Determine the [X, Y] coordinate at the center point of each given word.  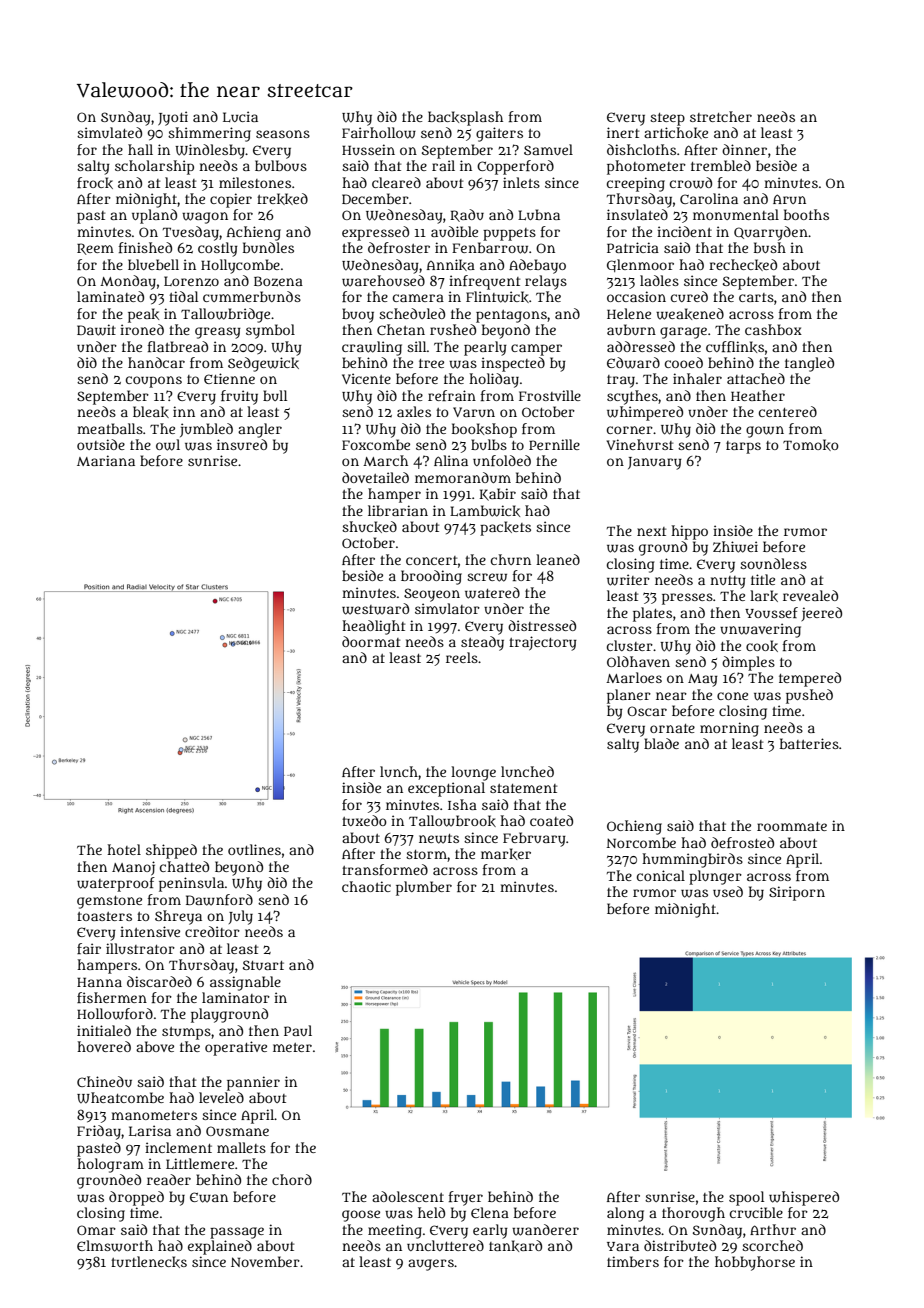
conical [661, 875]
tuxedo [364, 820]
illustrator [140, 948]
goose [361, 1216]
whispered [804, 1198]
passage [237, 1233]
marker [506, 854]
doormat [371, 641]
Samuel [548, 149]
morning [729, 729]
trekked [282, 199]
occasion [636, 296]
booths [806, 214]
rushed [453, 329]
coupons [154, 382]
